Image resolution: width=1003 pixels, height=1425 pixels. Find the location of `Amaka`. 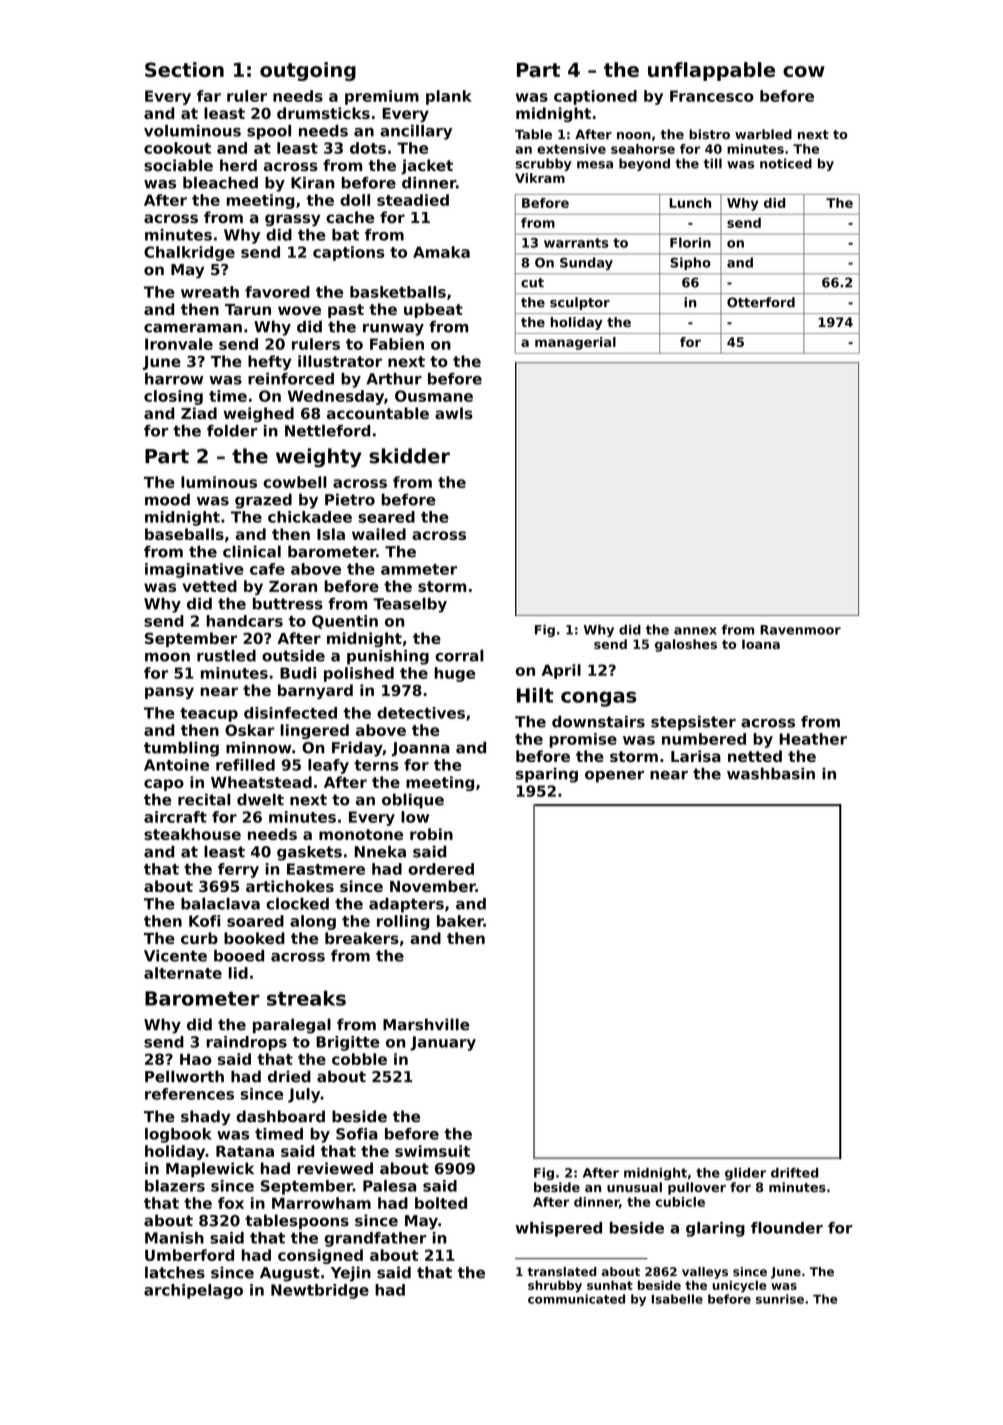

Amaka is located at coordinates (441, 252).
